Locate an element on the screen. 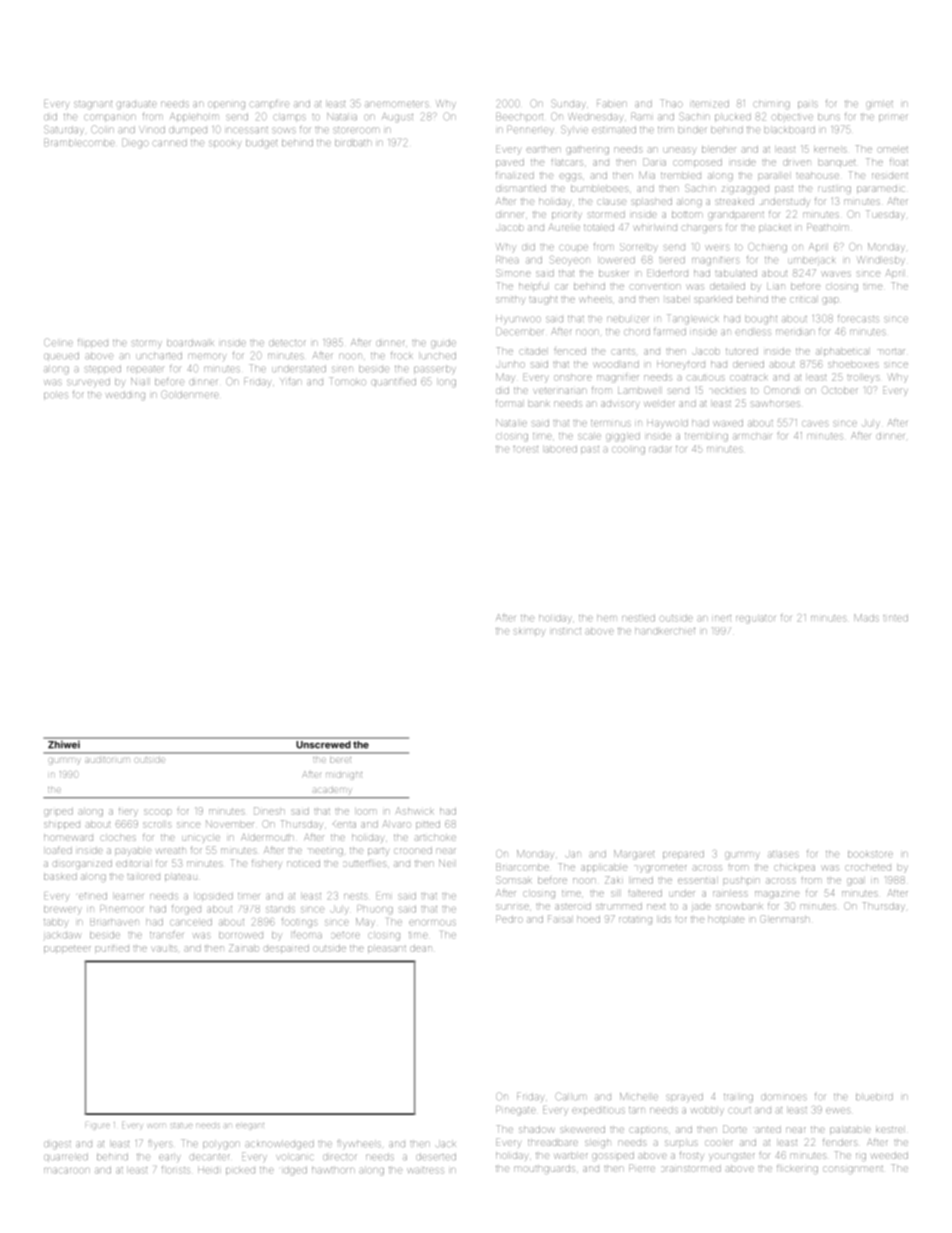 This screenshot has width=952, height=1233. Ashwick is located at coordinates (415, 811).
